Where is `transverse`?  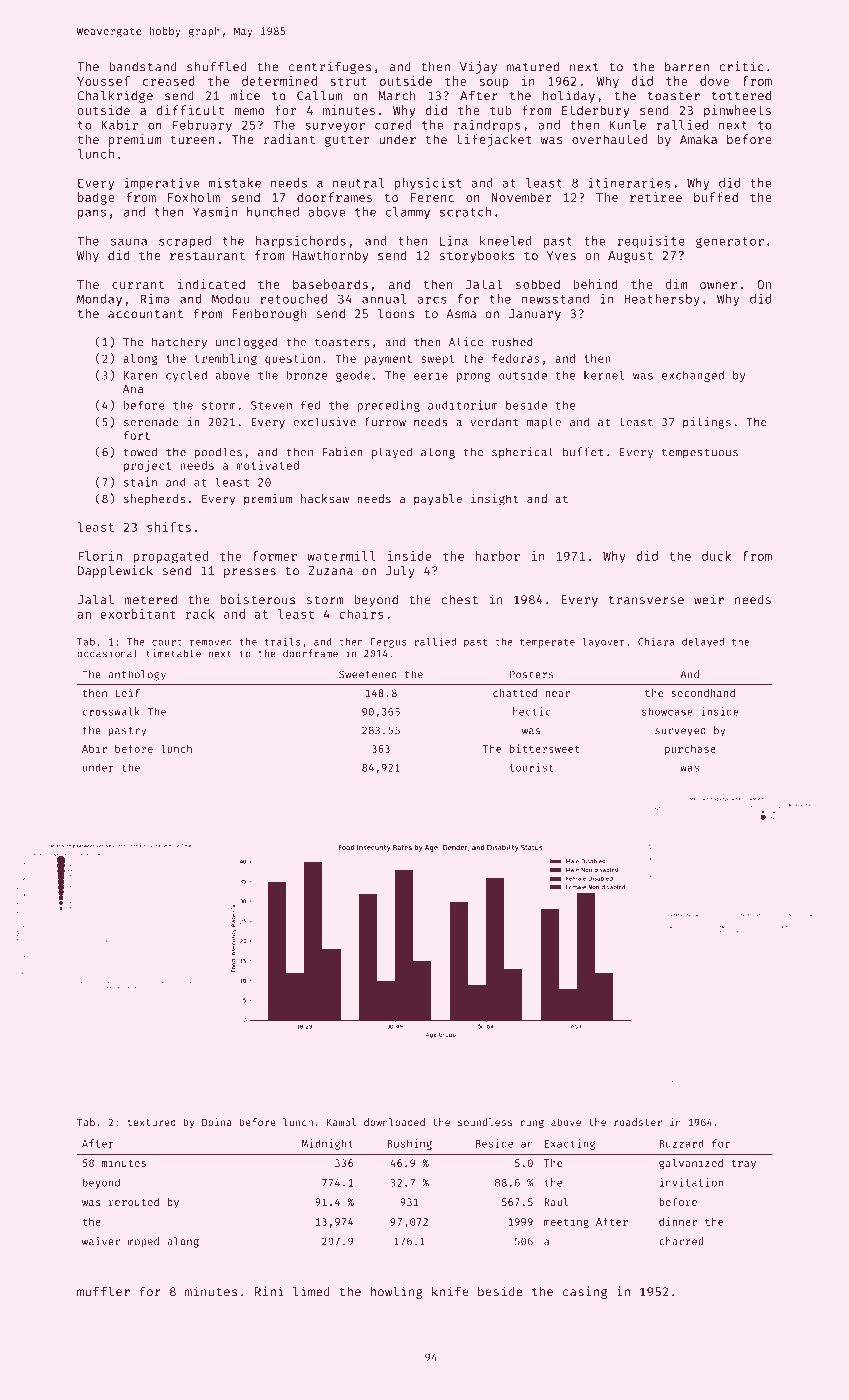
transverse is located at coordinates (646, 600).
